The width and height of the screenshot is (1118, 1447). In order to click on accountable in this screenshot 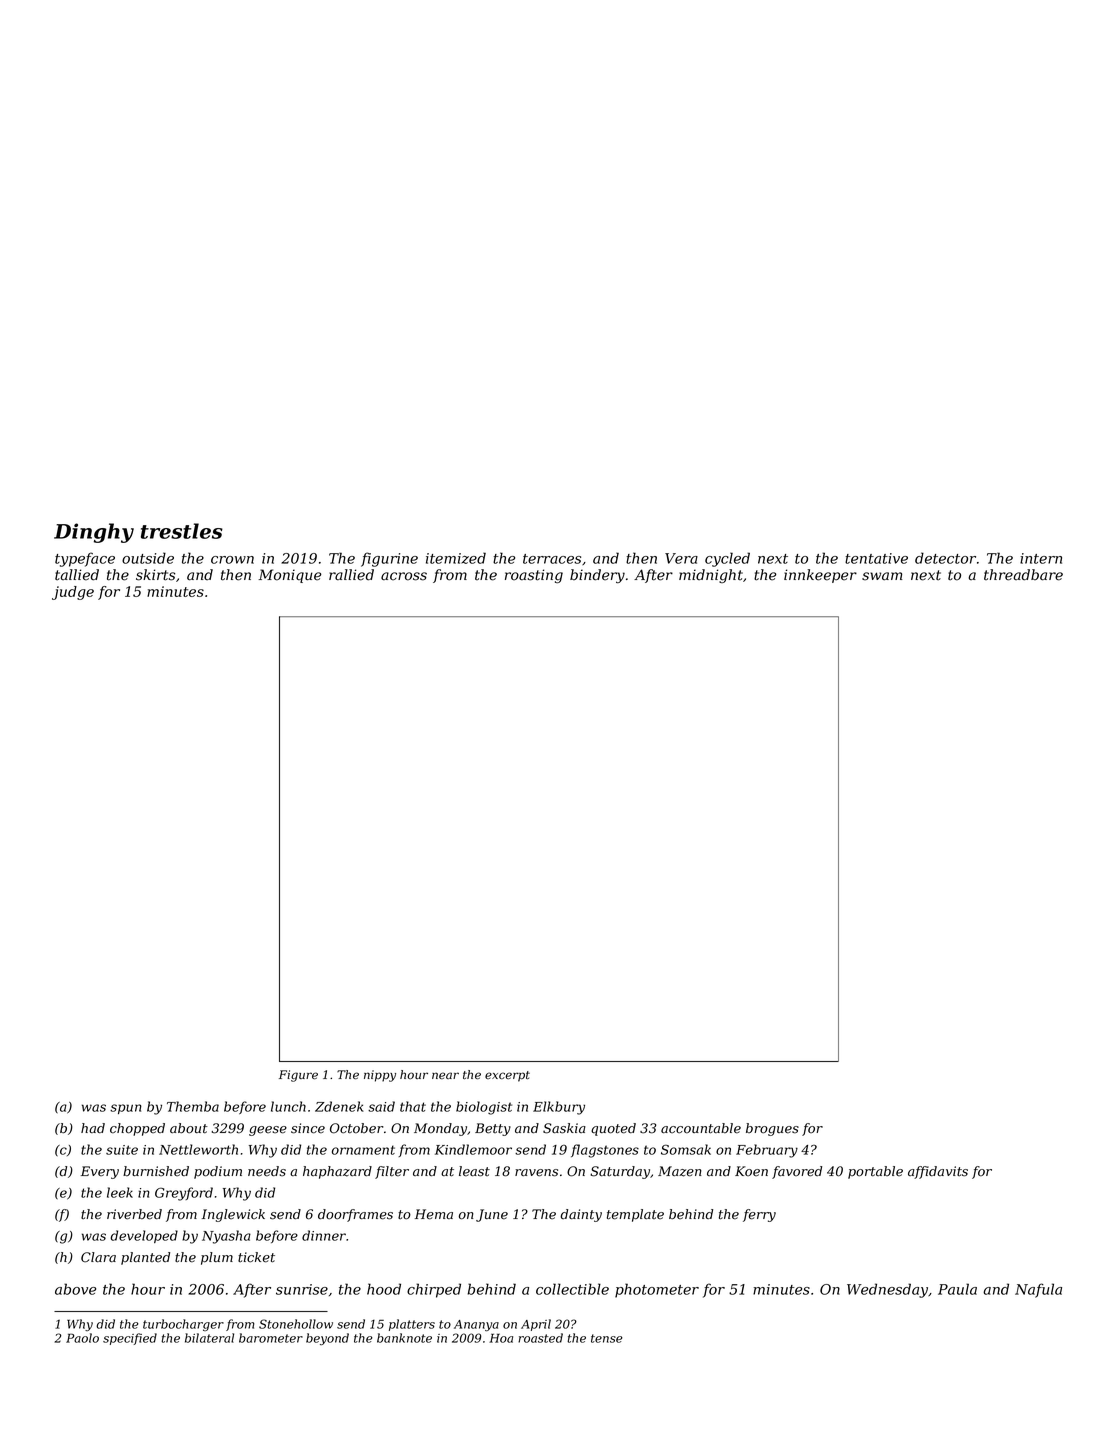, I will do `click(701, 1128)`.
